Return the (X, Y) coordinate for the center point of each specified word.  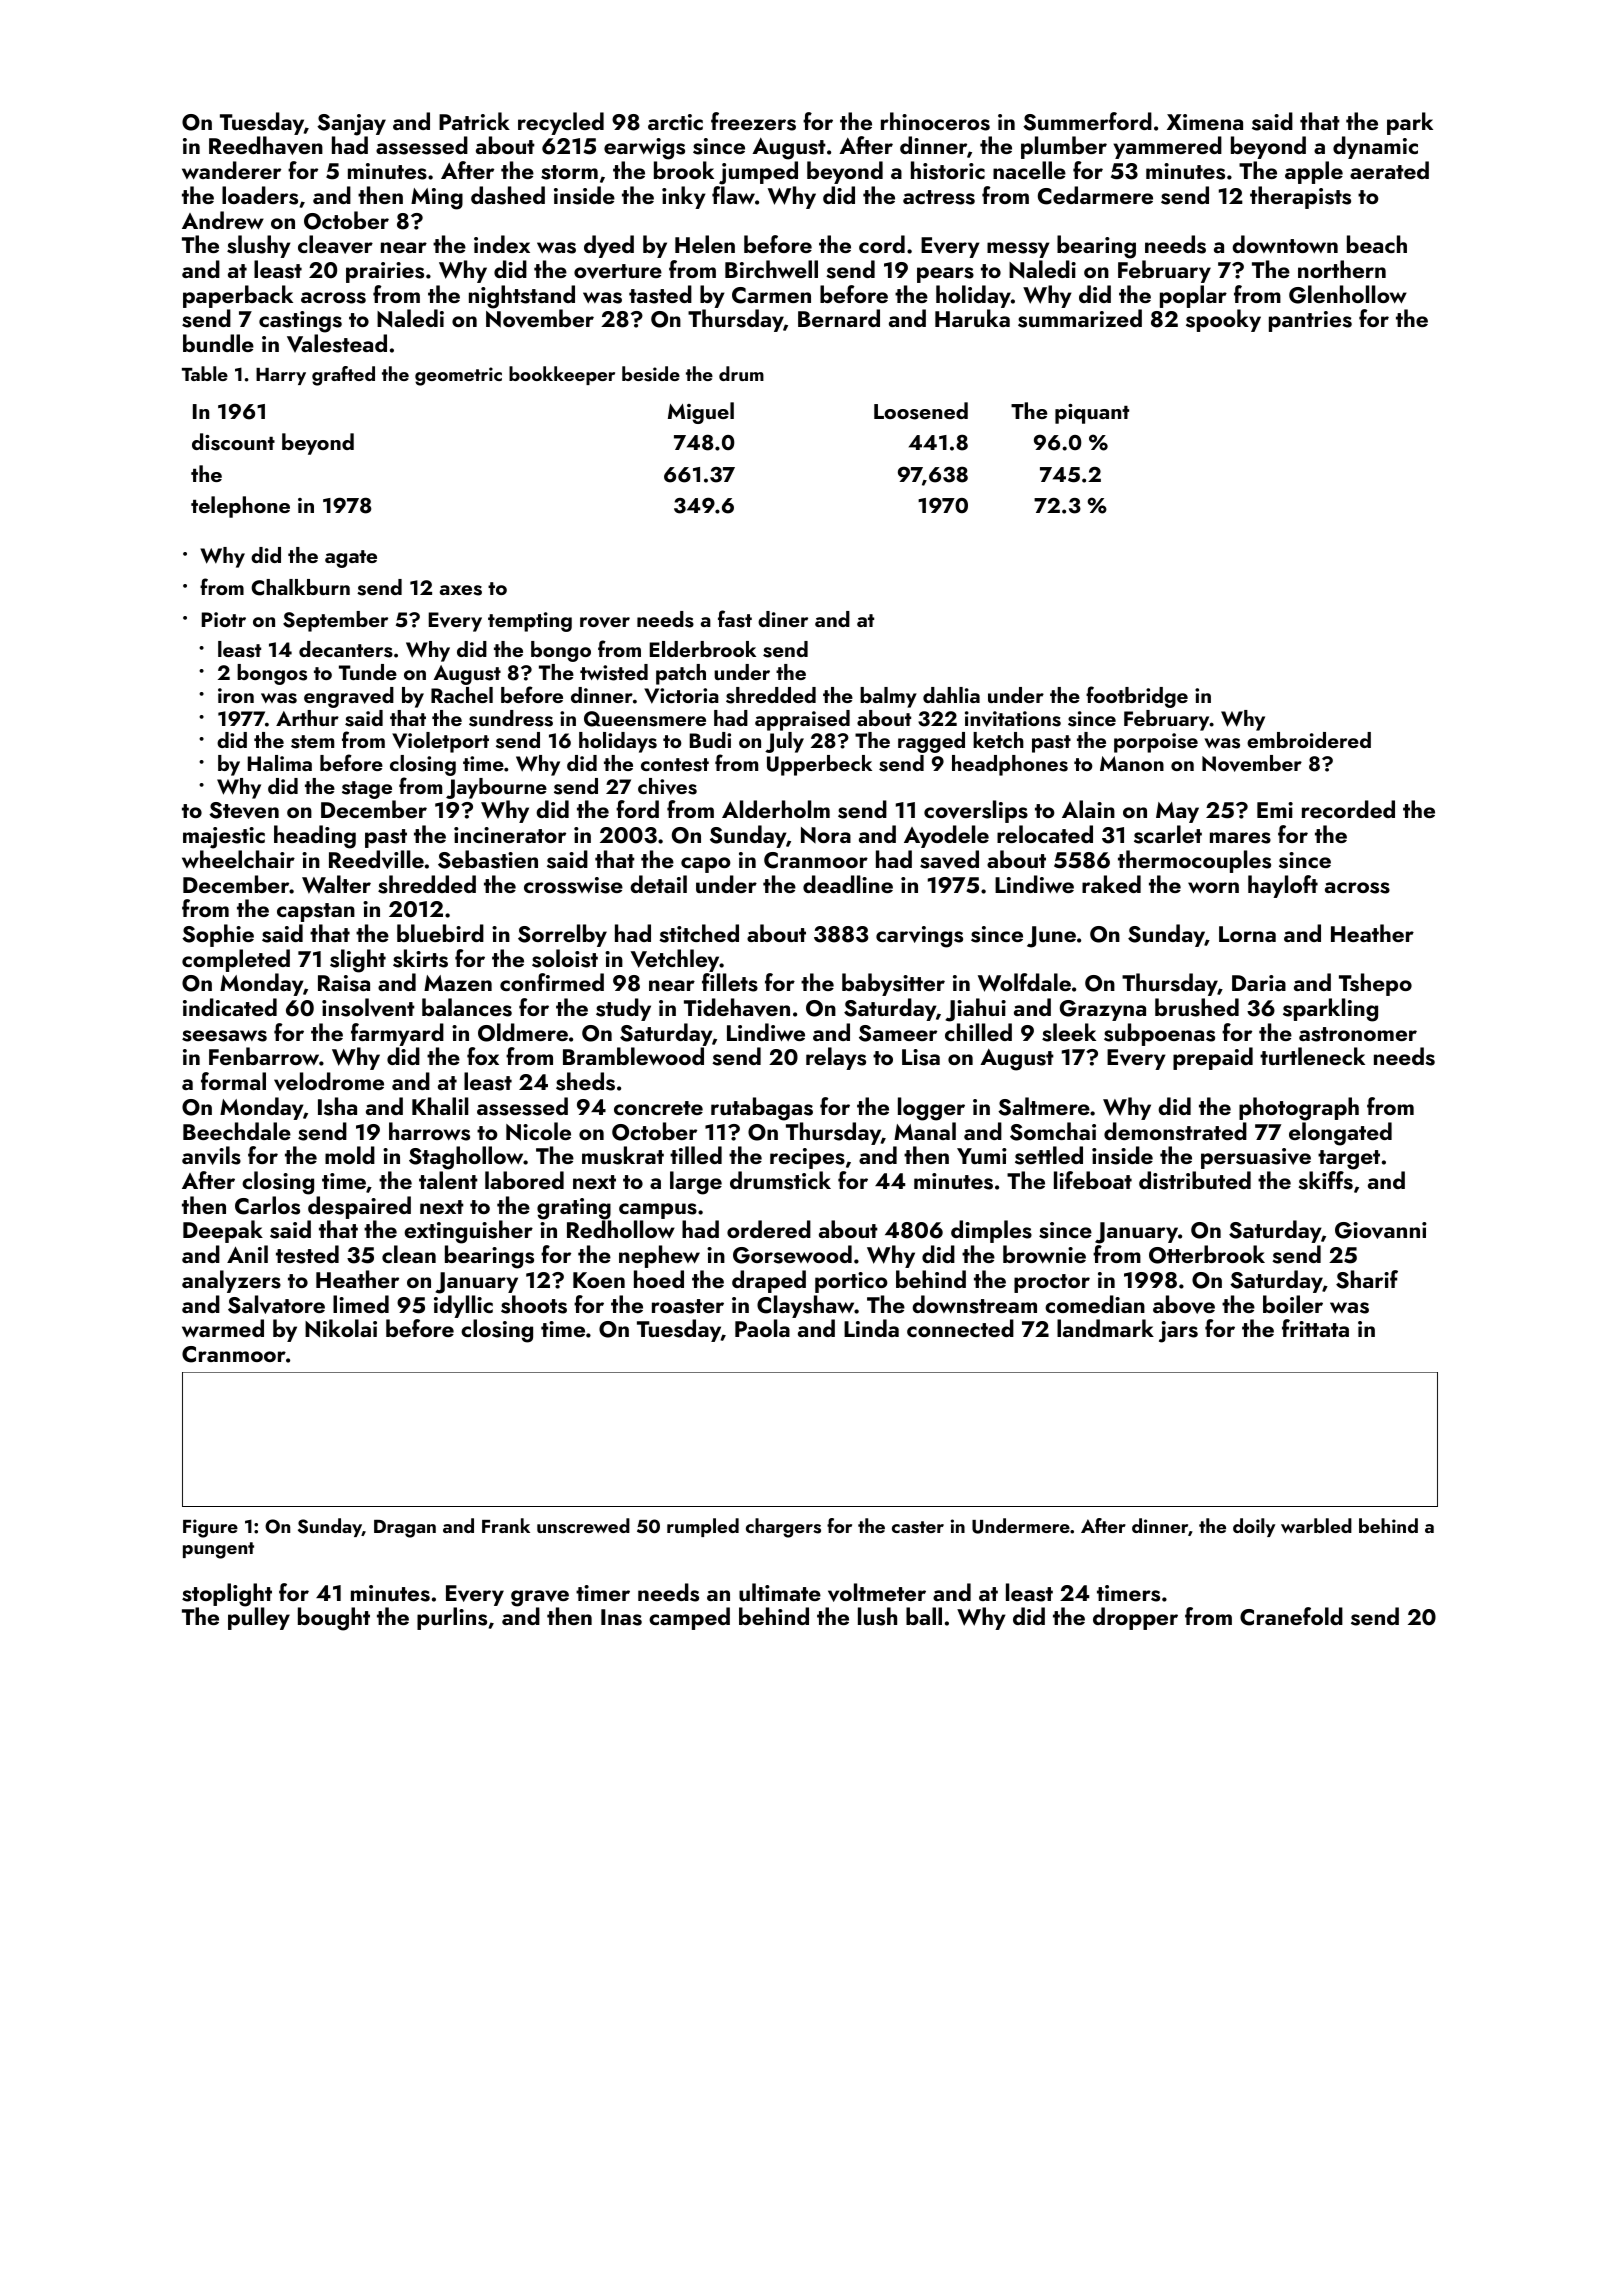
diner (783, 619)
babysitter (893, 984)
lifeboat (1093, 1180)
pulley (259, 1618)
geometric (458, 376)
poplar (1193, 296)
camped (689, 1618)
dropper (1135, 1618)
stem (312, 742)
